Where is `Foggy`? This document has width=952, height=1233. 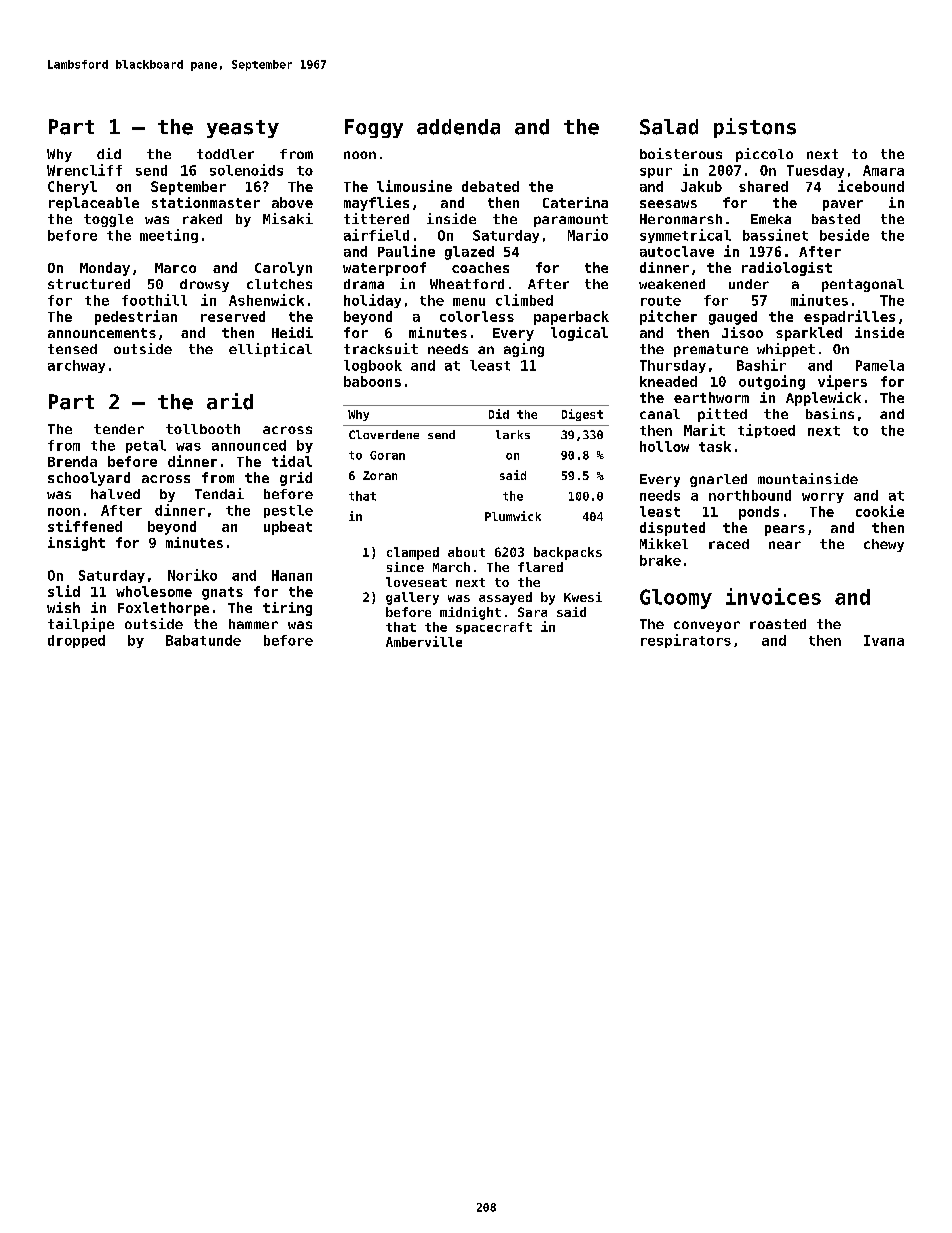 Foggy is located at coordinates (374, 128).
